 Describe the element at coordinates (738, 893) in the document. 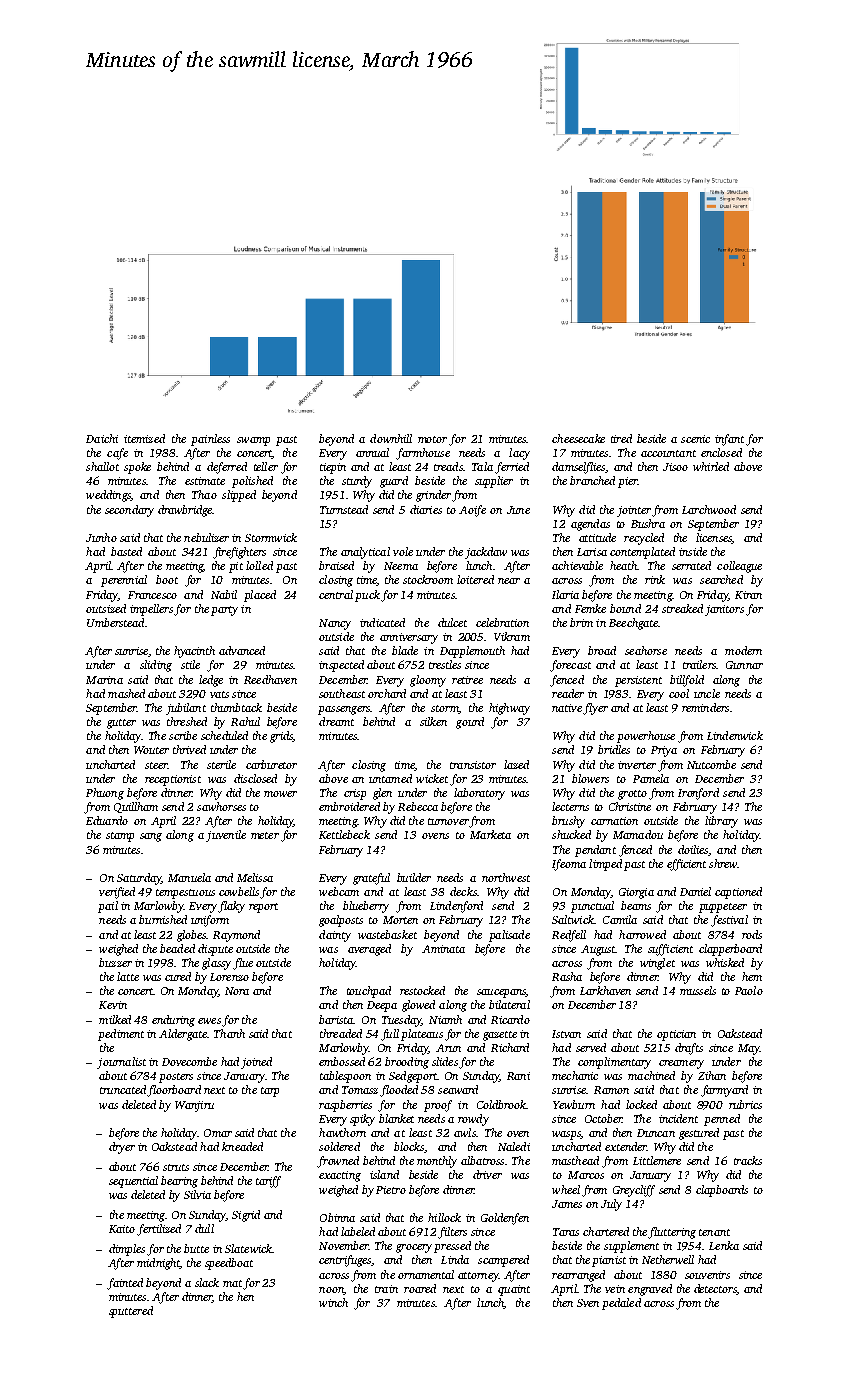

I see `captioned` at that location.
